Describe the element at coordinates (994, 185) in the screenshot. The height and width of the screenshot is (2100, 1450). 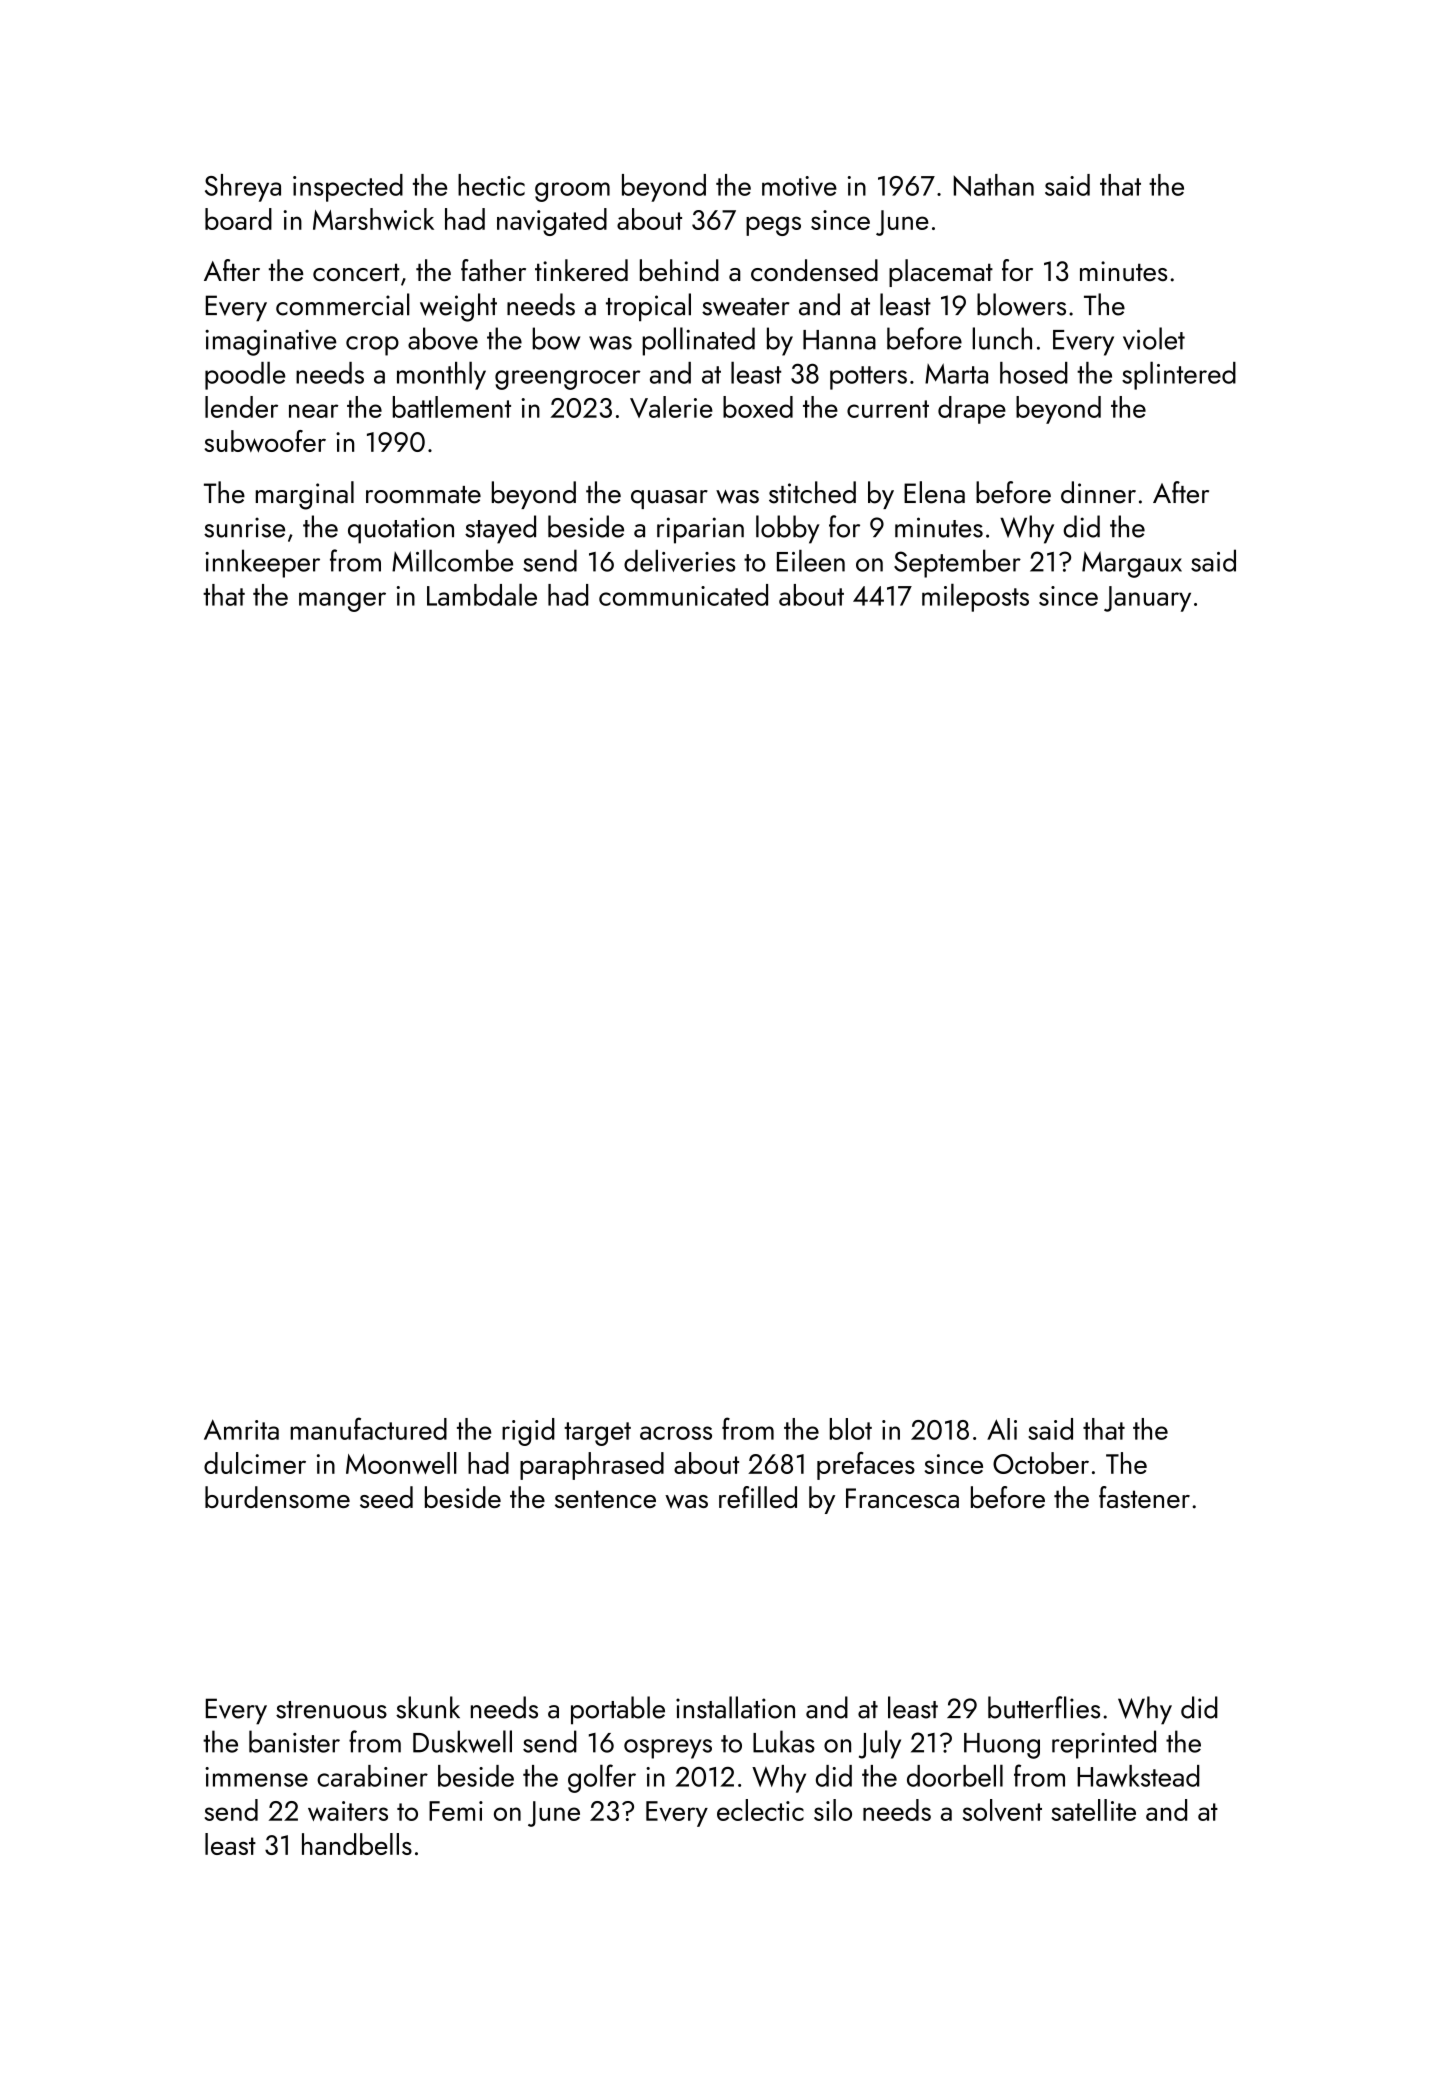
I see `Nathan` at that location.
